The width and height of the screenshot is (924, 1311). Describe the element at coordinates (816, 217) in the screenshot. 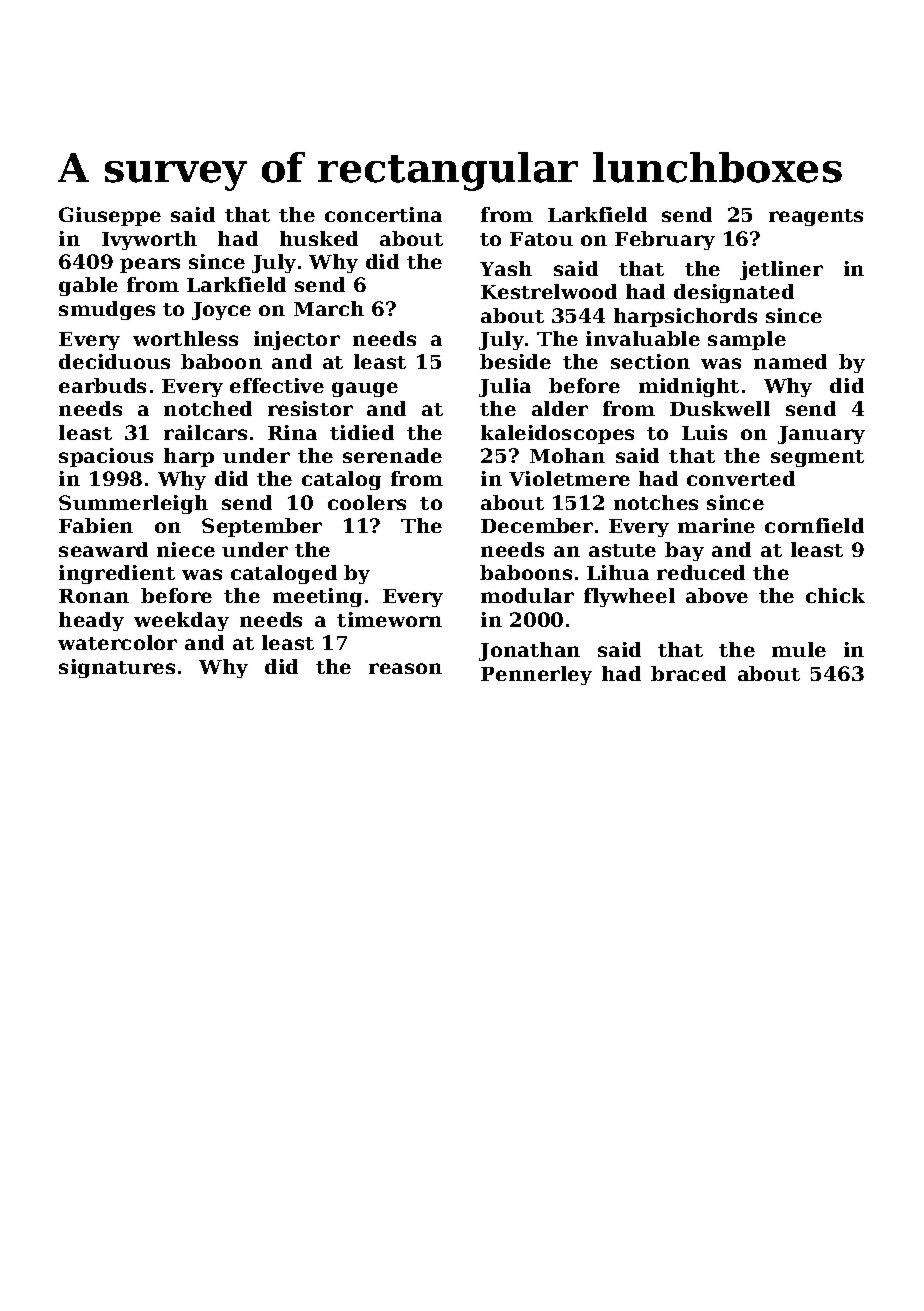

I see `reagents` at that location.
